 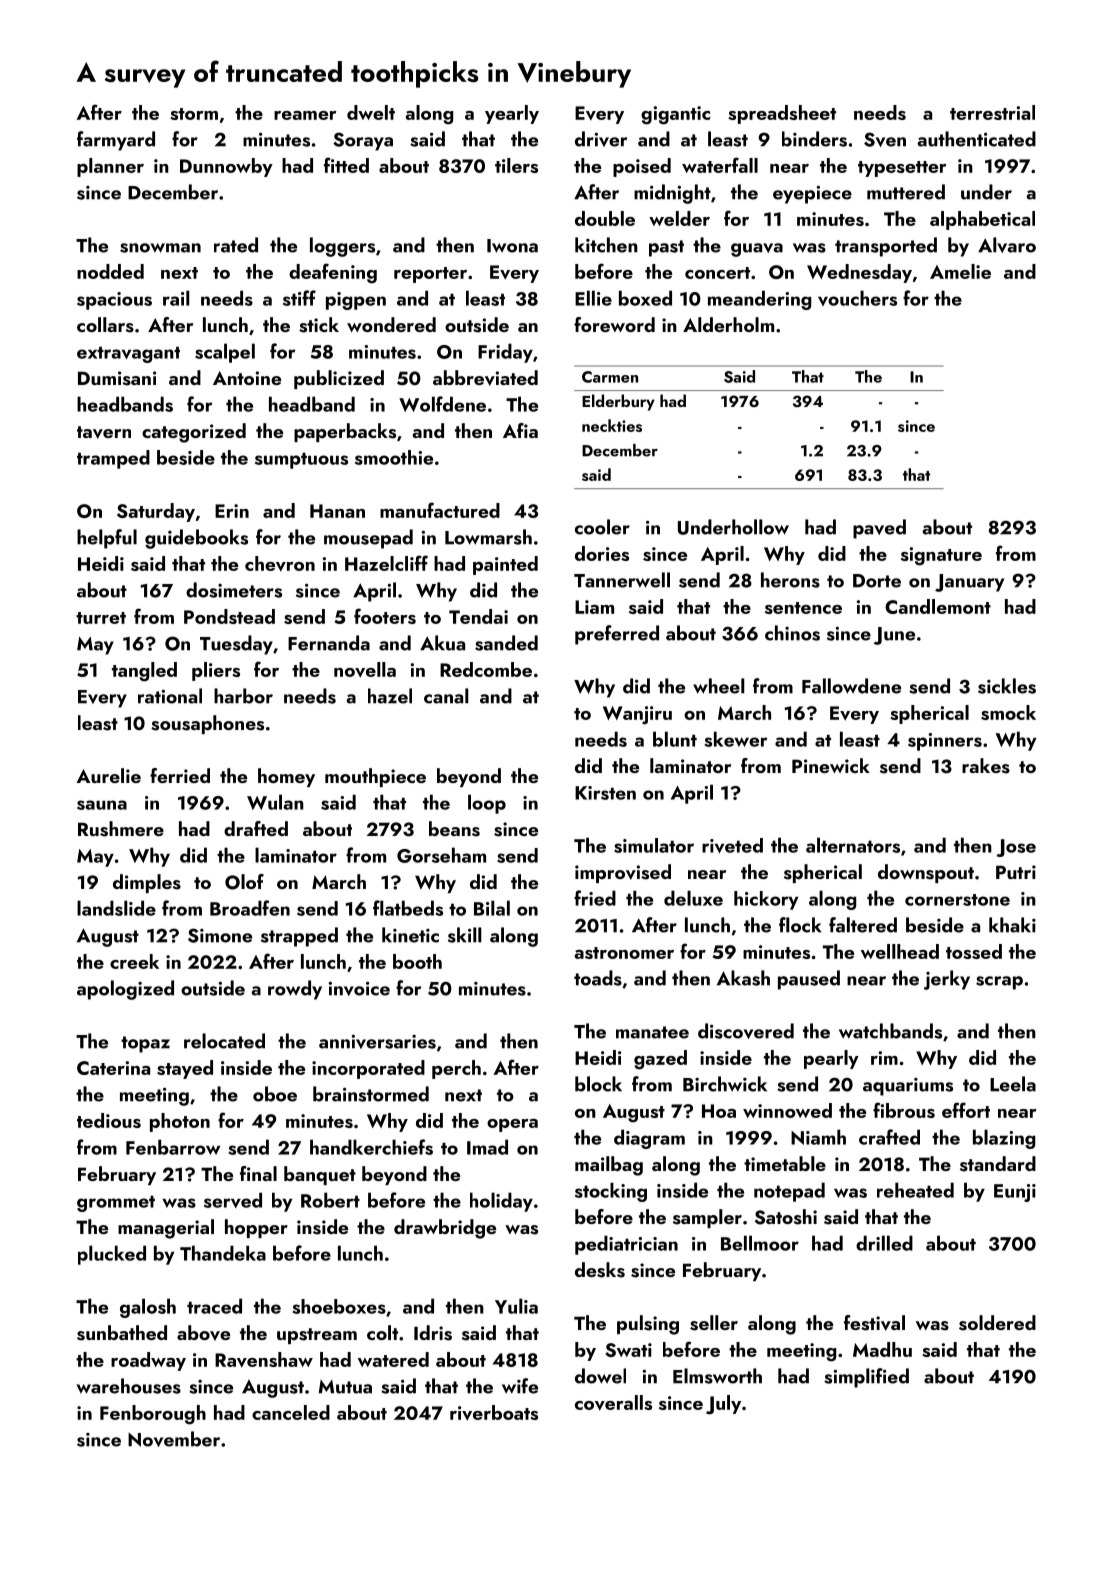 What do you see at coordinates (226, 167) in the screenshot?
I see `Dunnowby` at bounding box center [226, 167].
